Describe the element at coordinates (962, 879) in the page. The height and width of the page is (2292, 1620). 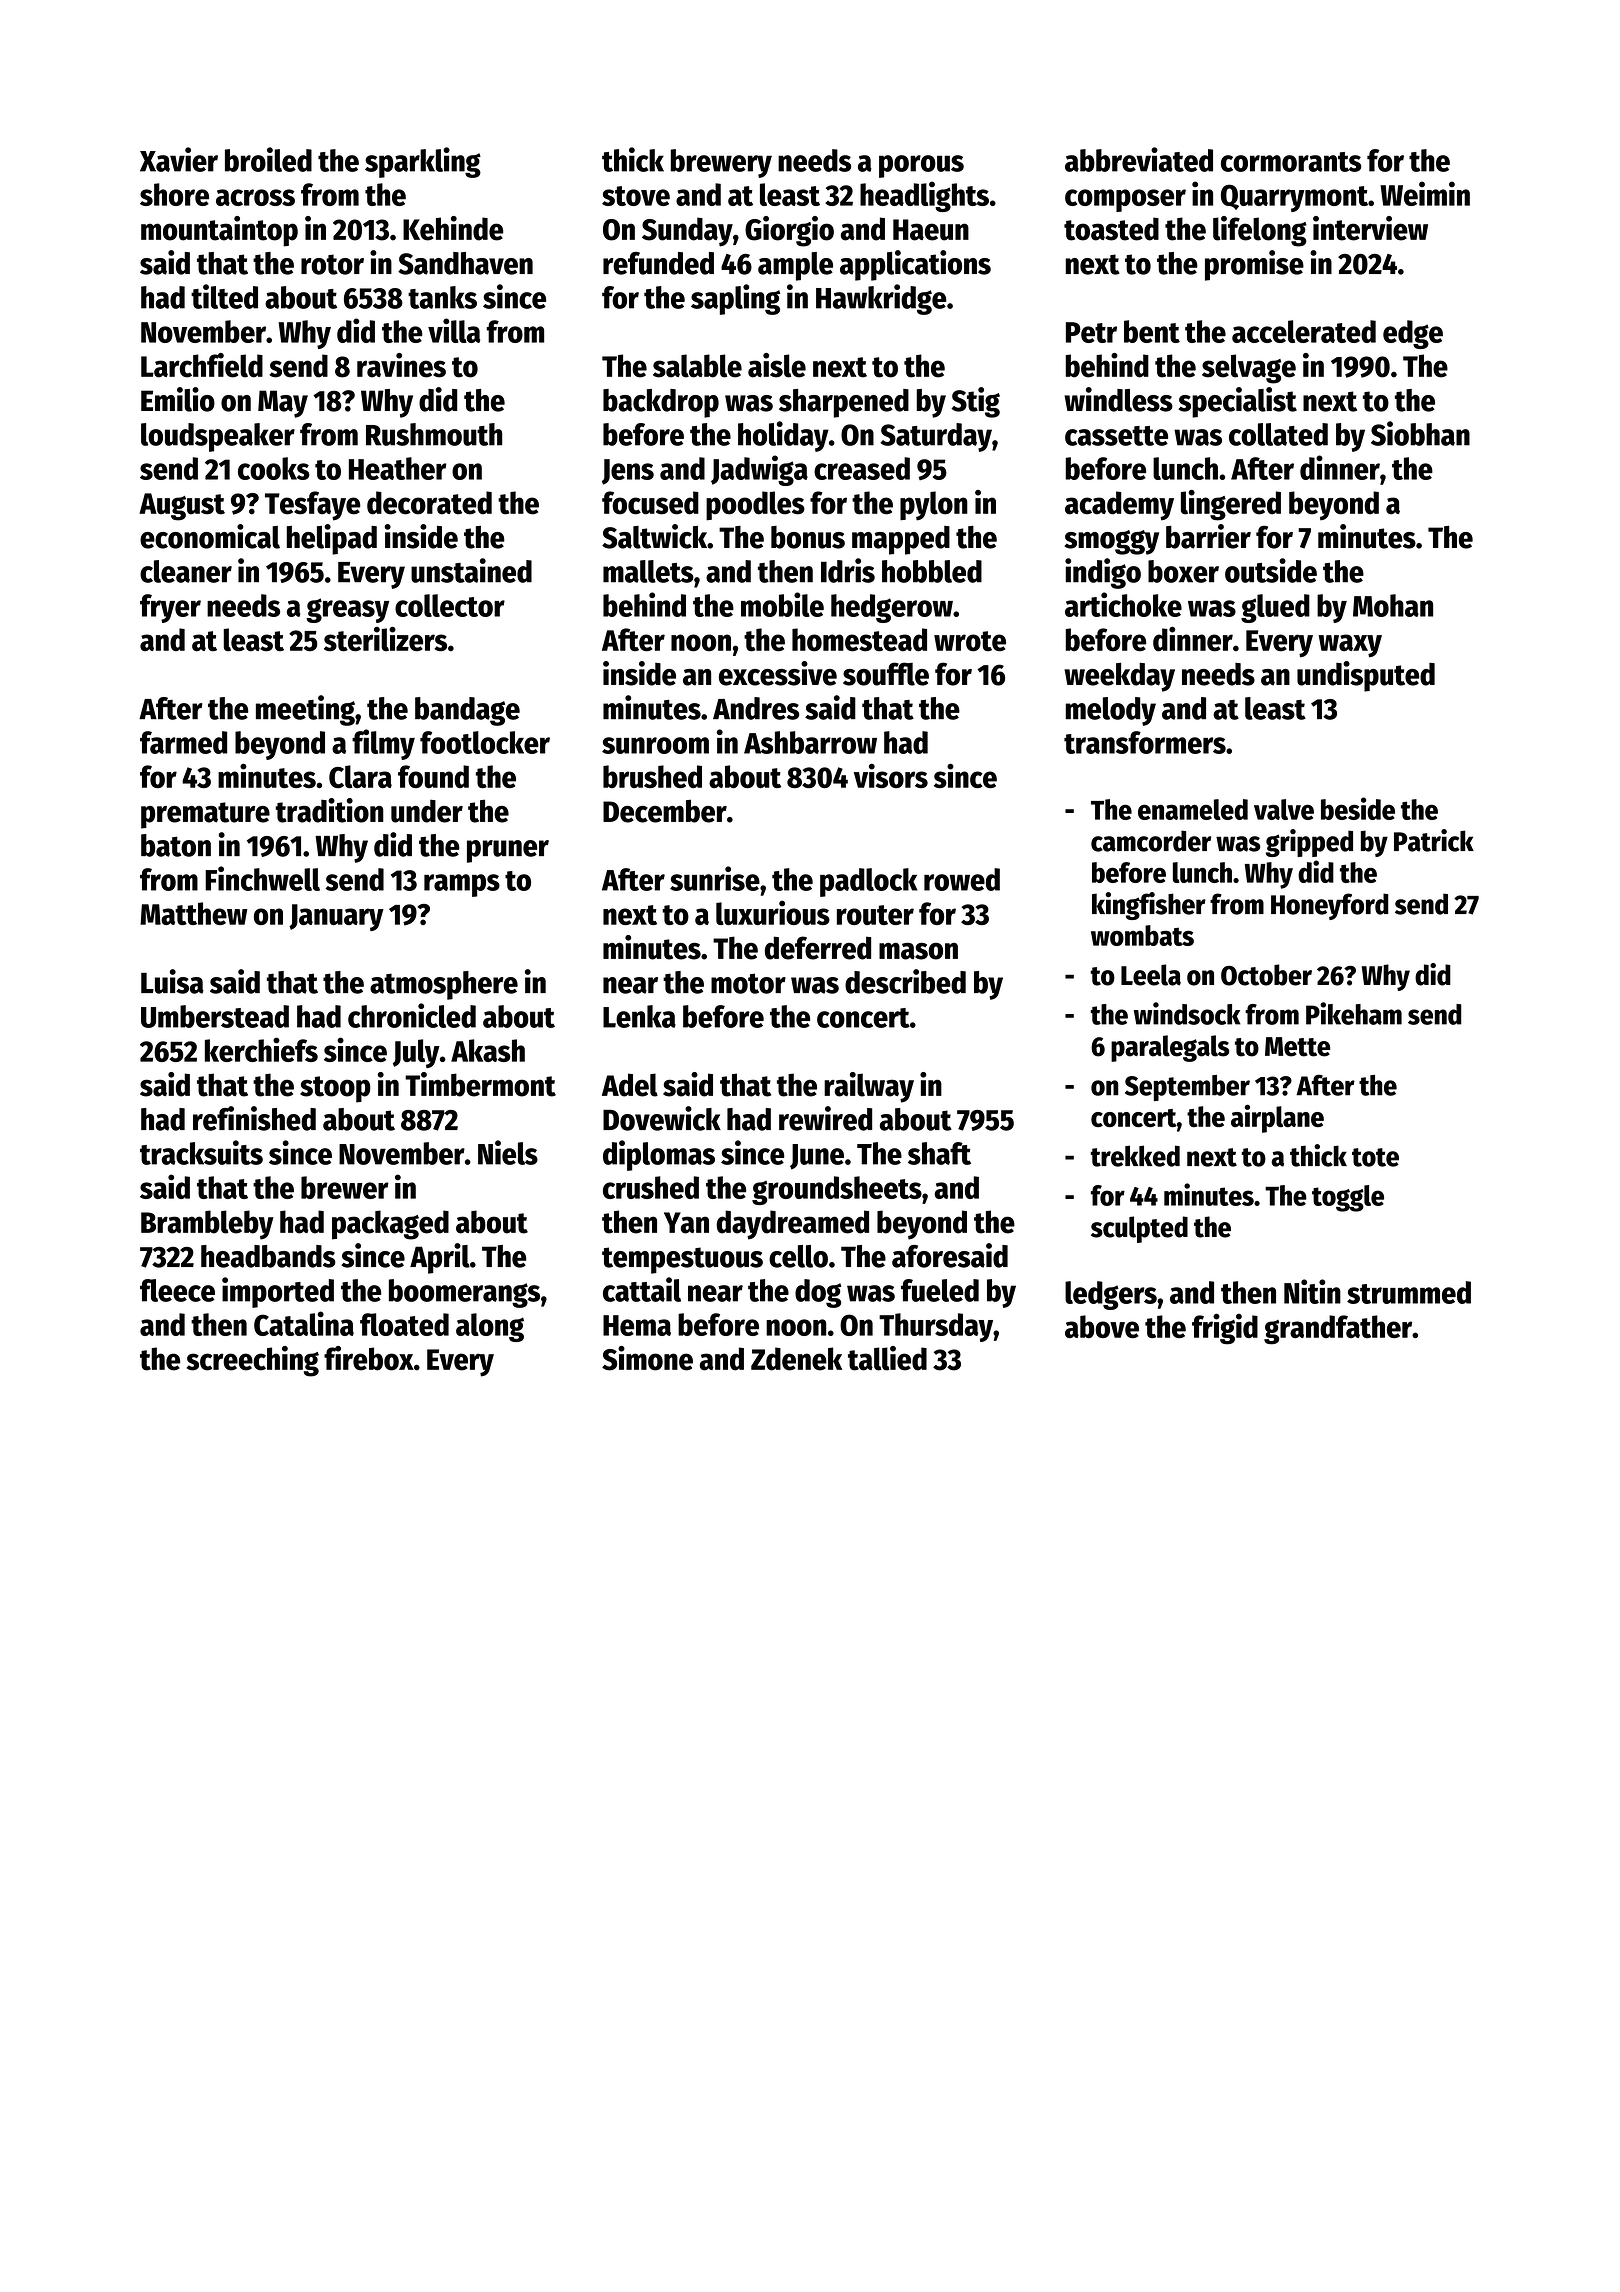
I see `rowed` at that location.
